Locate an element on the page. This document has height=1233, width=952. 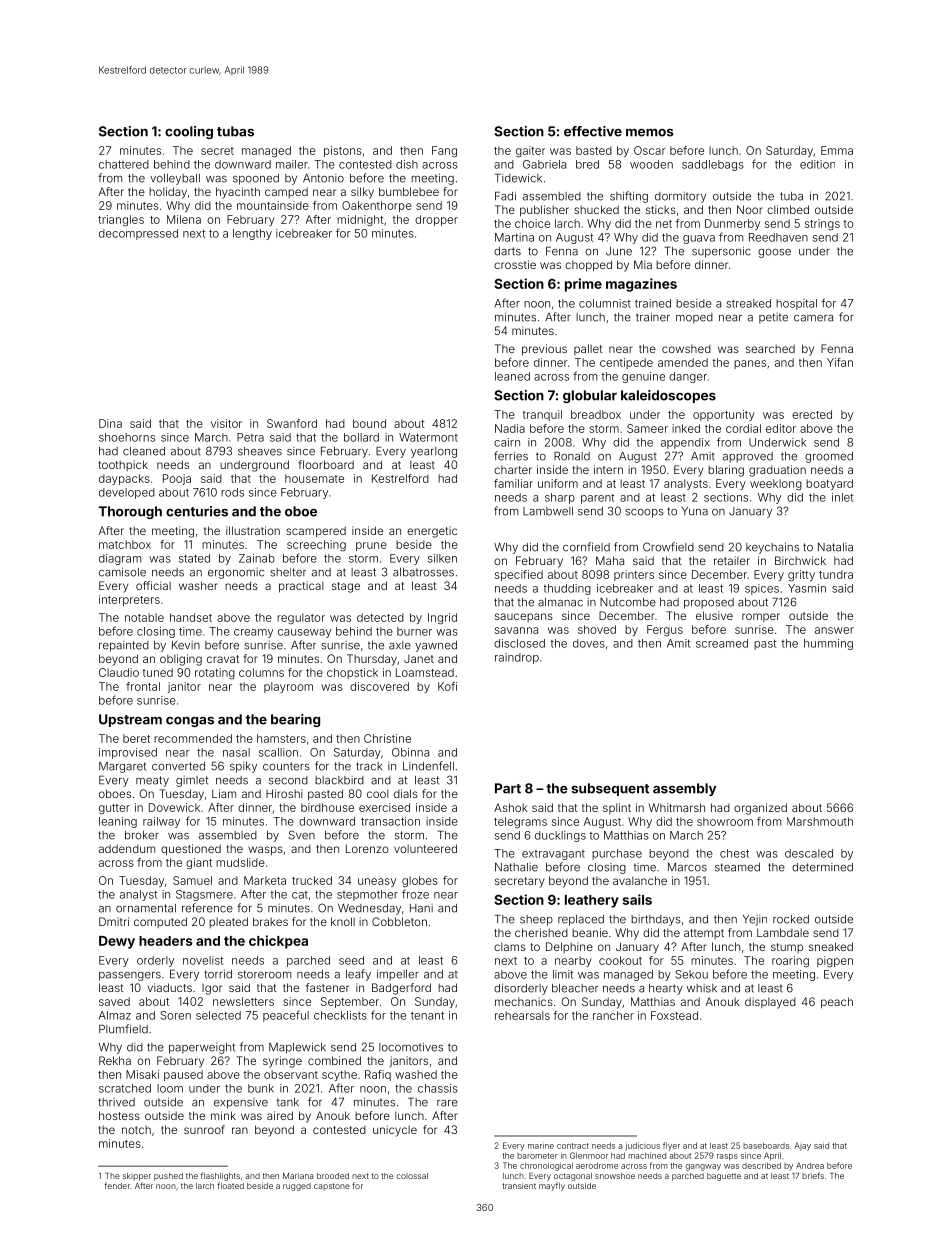
stated is located at coordinates (194, 558).
